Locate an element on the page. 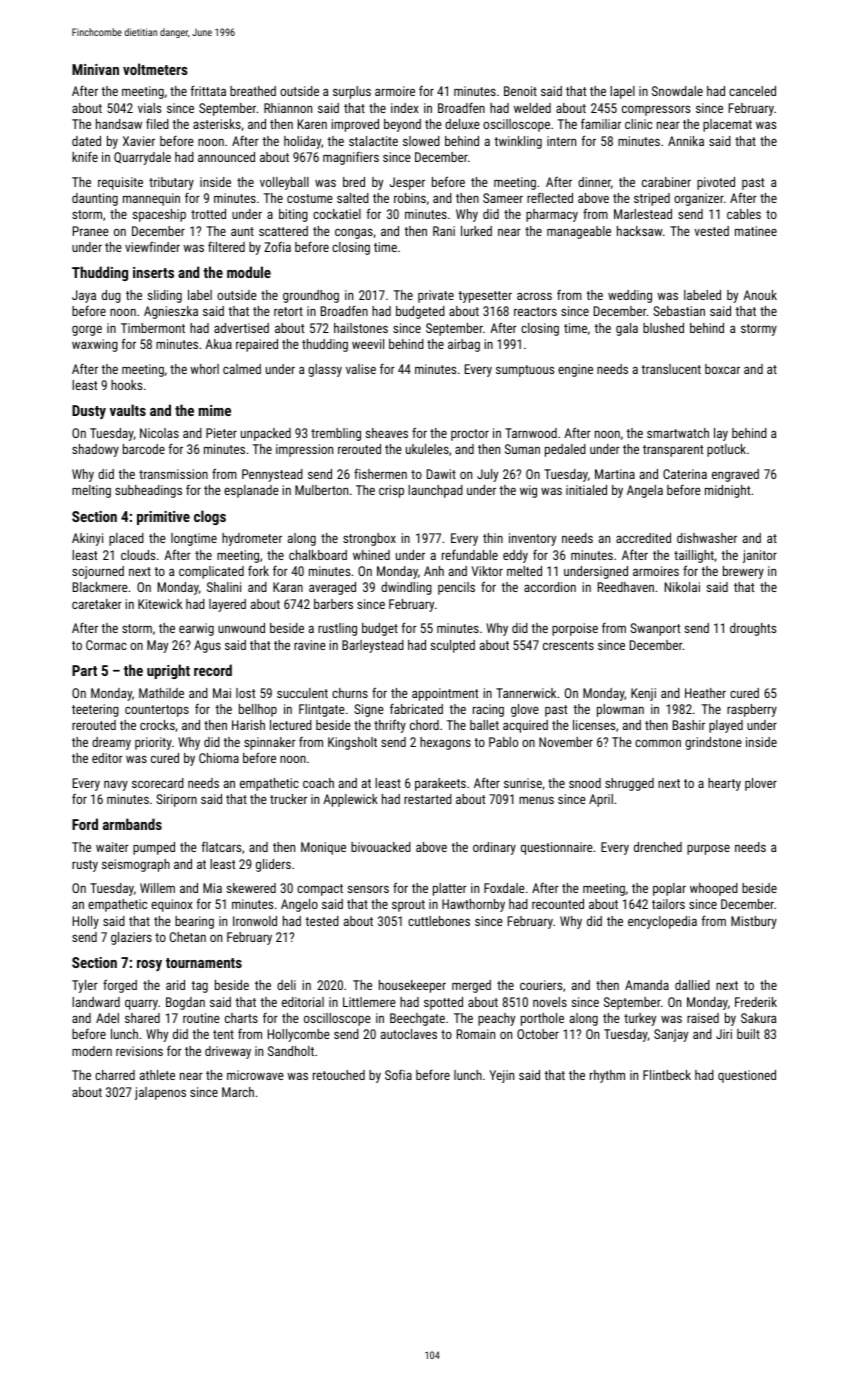  potluck is located at coordinates (726, 450).
